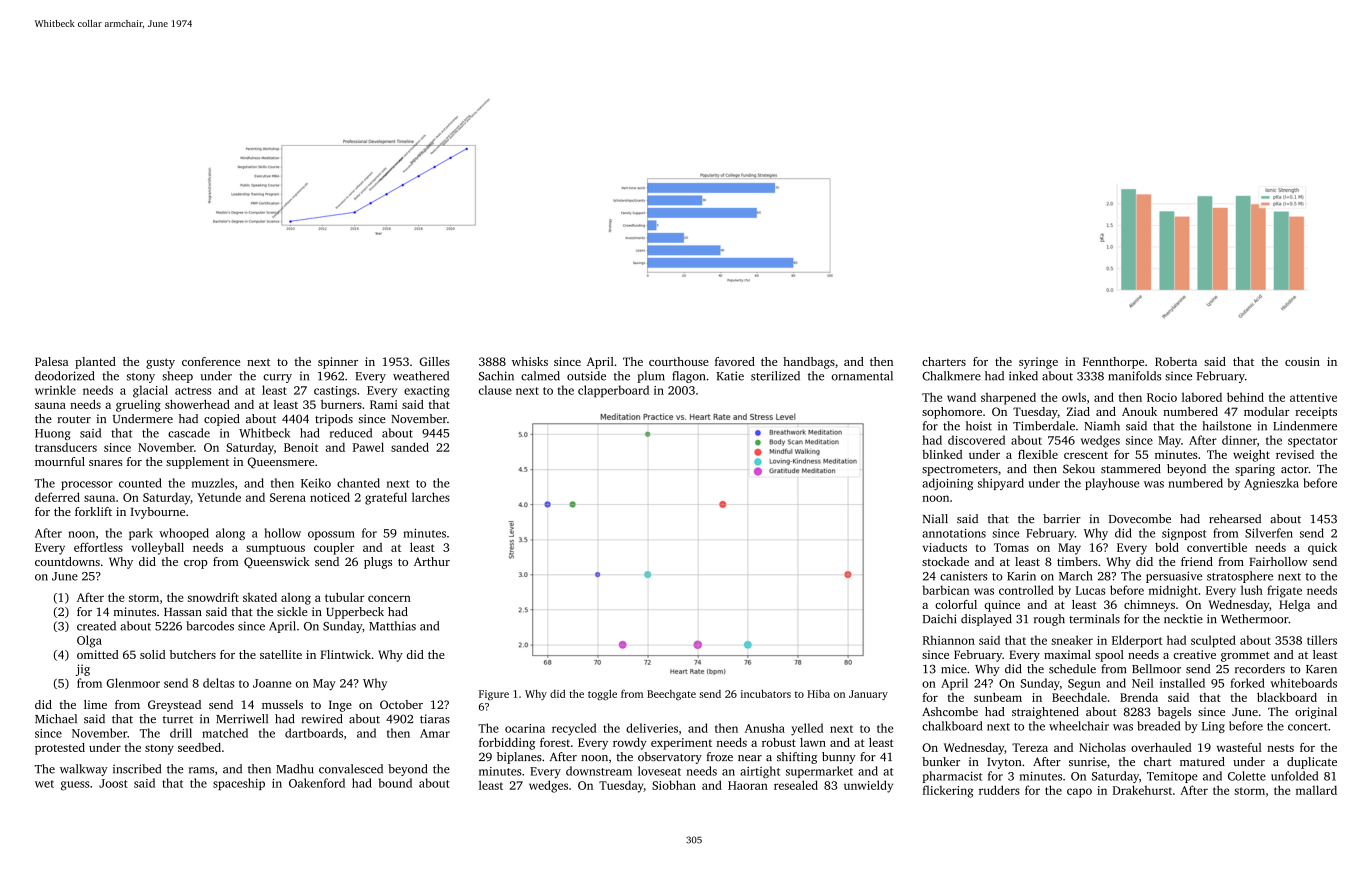 Image resolution: width=1372 pixels, height=887 pixels. What do you see at coordinates (679, 361) in the page?
I see `courthouse` at bounding box center [679, 361].
